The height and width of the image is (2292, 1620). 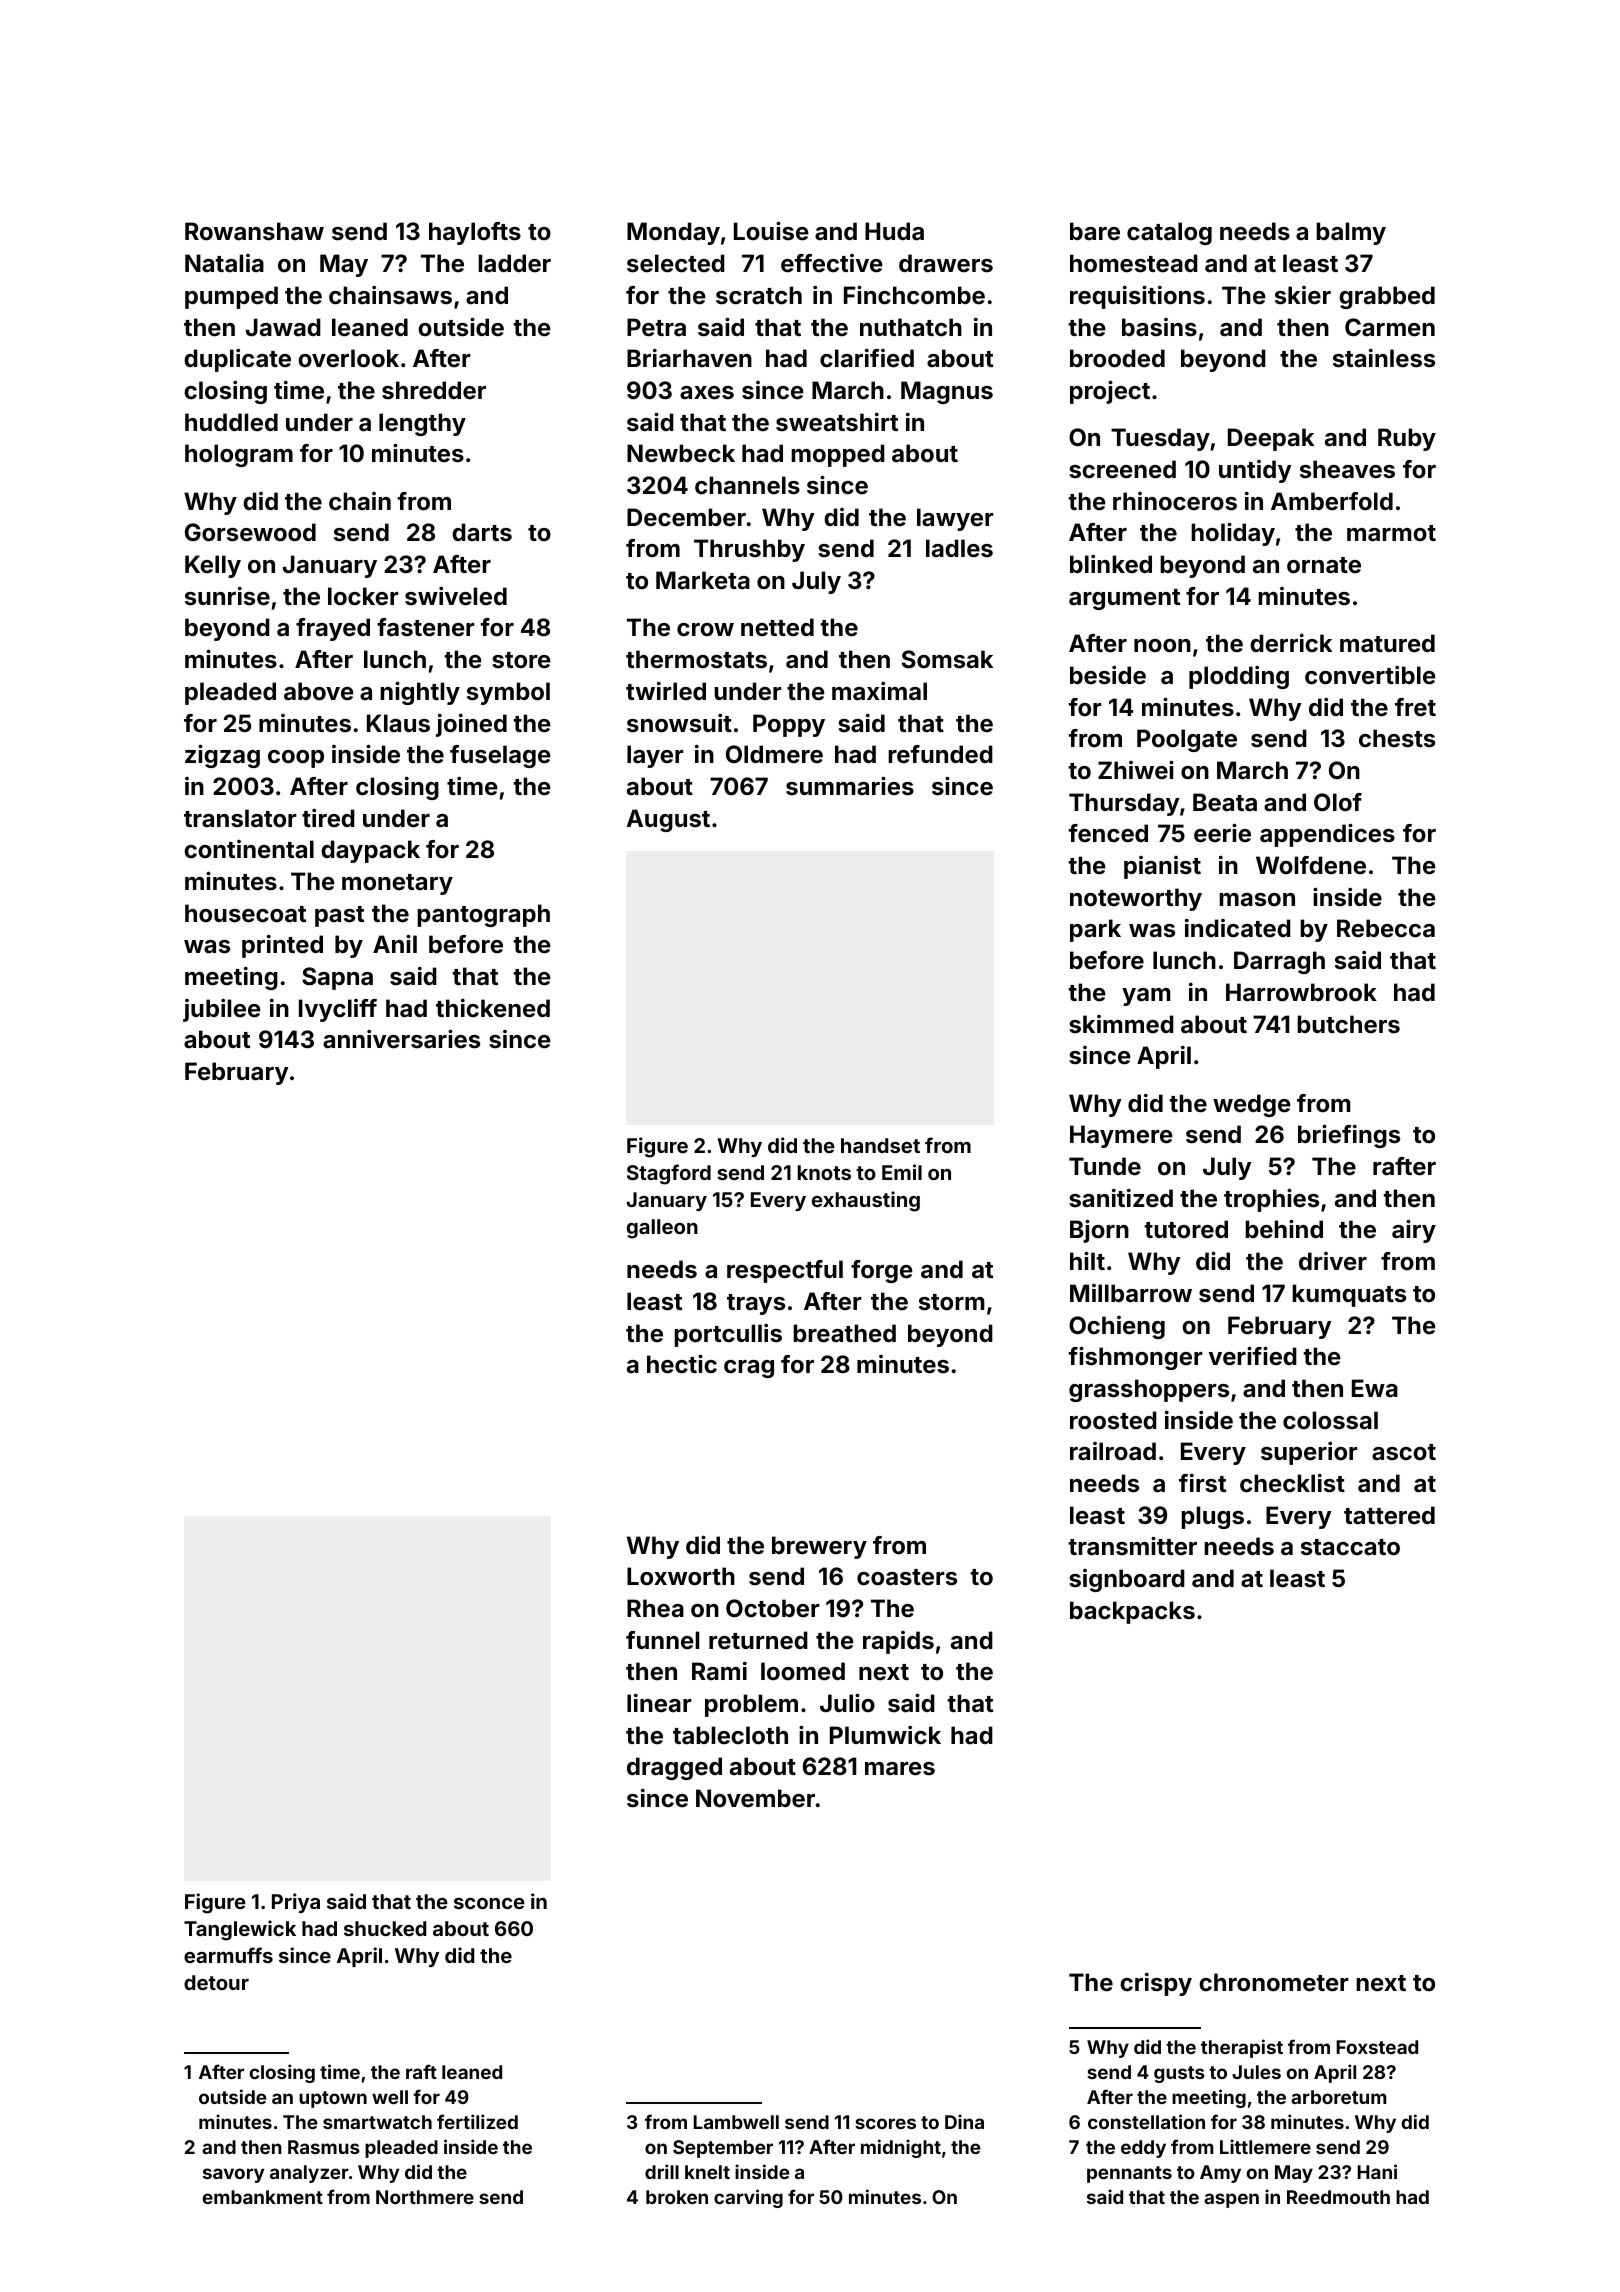 I want to click on jubilee, so click(x=222, y=1010).
